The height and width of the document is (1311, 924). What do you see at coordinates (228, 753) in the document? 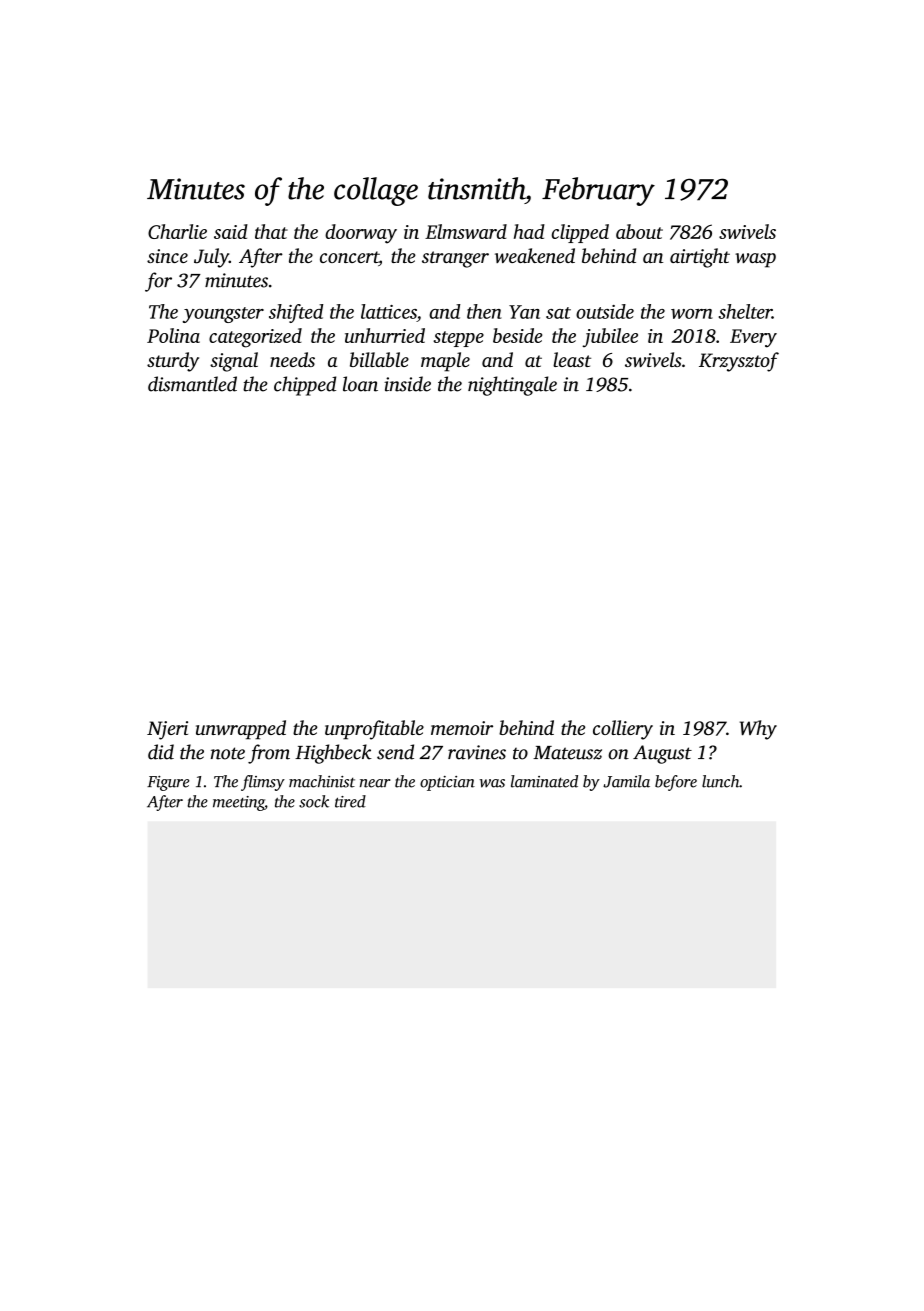
I see `note` at bounding box center [228, 753].
